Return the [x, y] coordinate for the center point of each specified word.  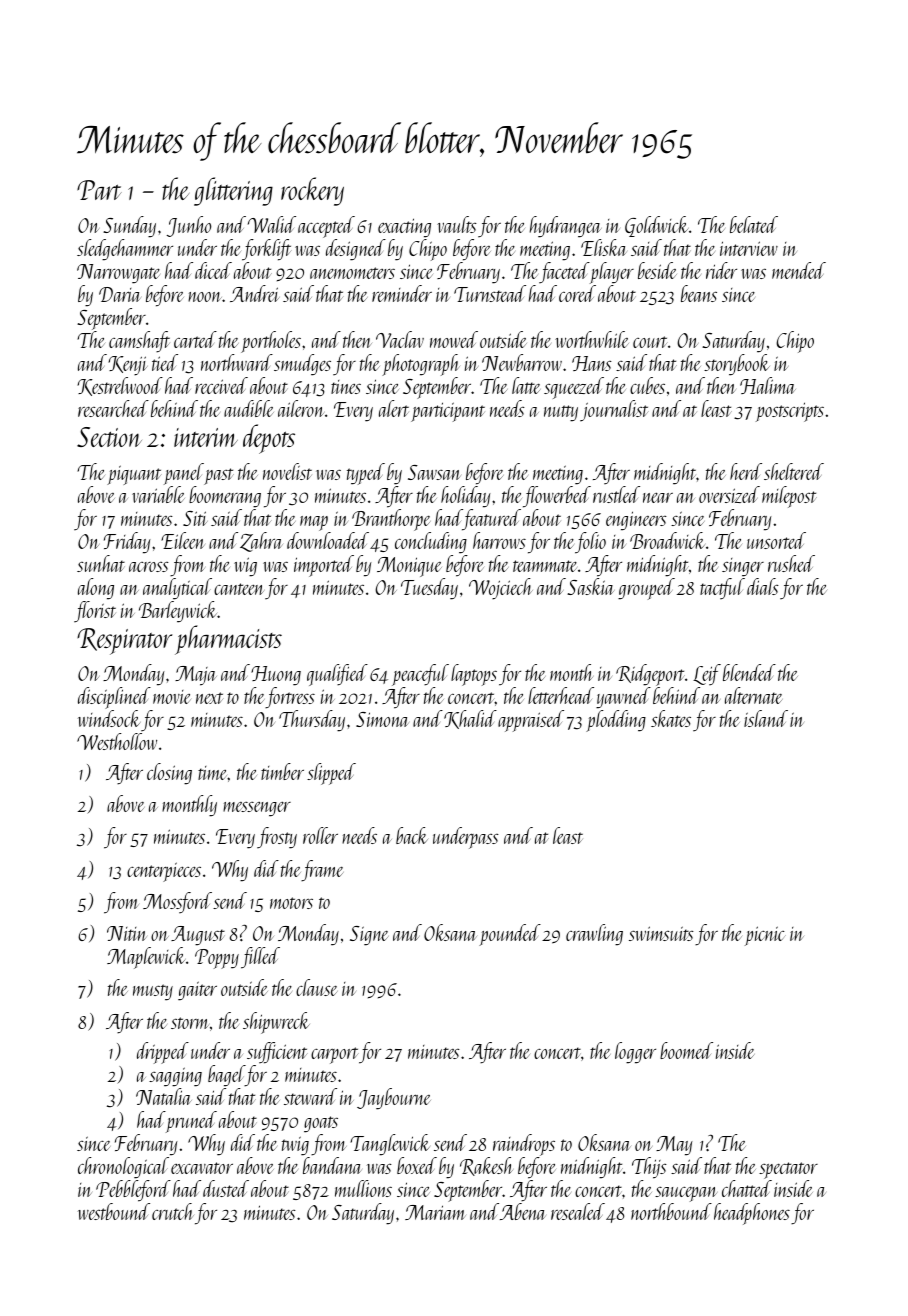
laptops [474, 675]
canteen [239, 589]
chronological [123, 1168]
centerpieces [164, 872]
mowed [454, 339]
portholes [271, 342]
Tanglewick [390, 1145]
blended [749, 672]
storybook [737, 365]
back [412, 835]
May [674, 1146]
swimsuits [661, 933]
